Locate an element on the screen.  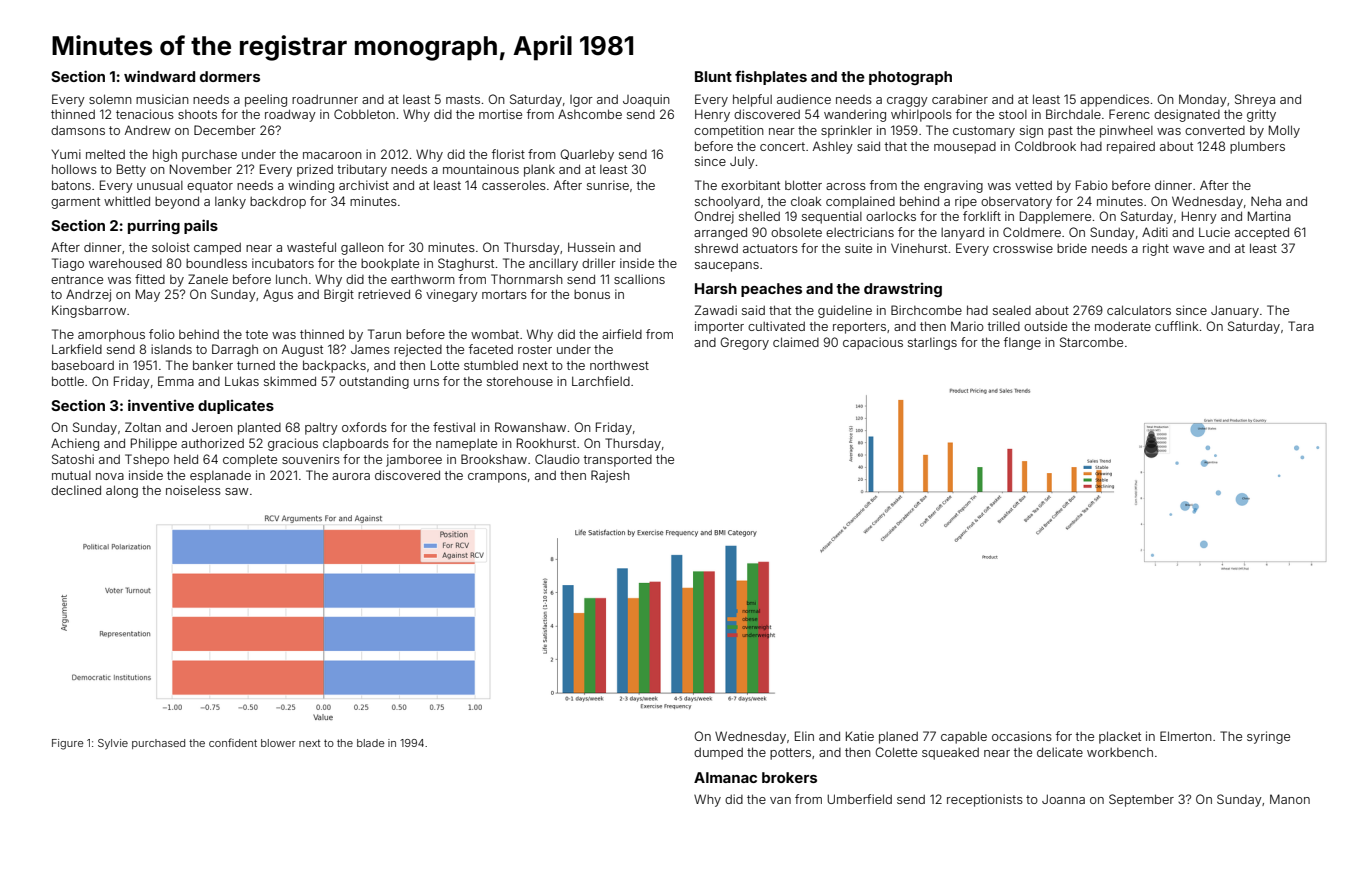
occasions is located at coordinates (1022, 736).
